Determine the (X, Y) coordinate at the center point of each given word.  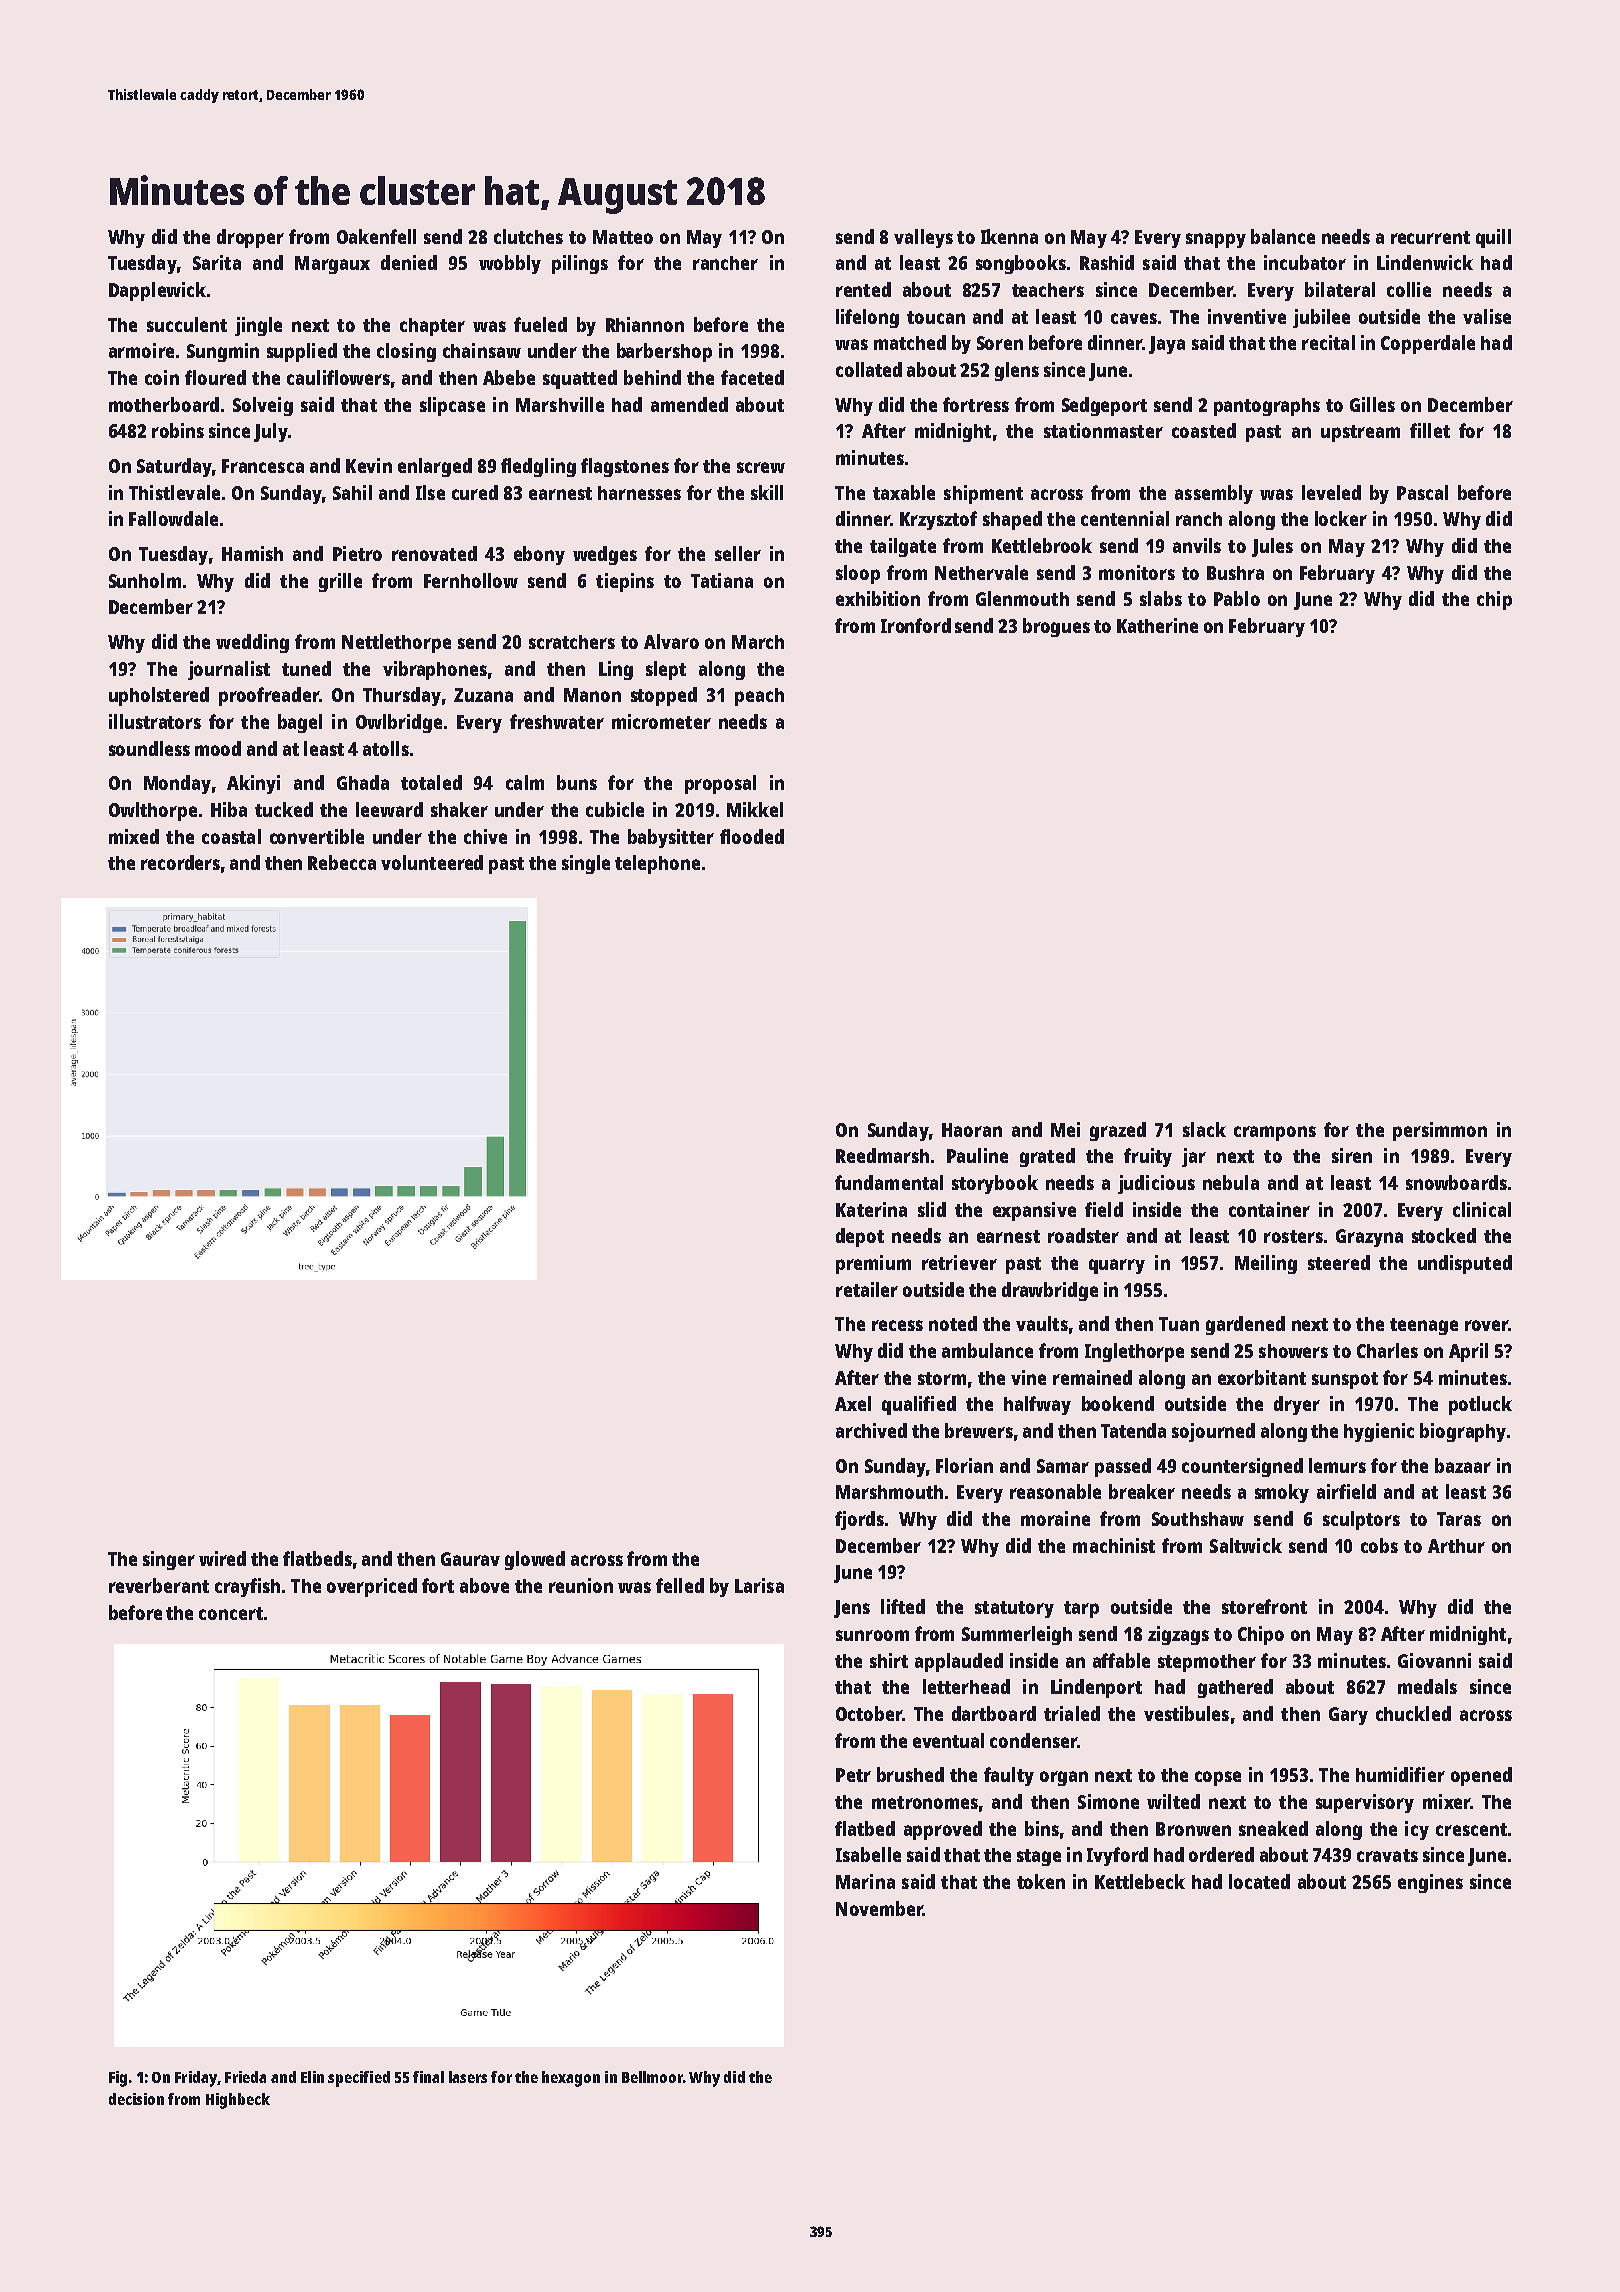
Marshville (560, 404)
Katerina (871, 1209)
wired (222, 1558)
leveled (1331, 492)
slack (1204, 1129)
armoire (141, 350)
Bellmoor (652, 2077)
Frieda (245, 2077)
